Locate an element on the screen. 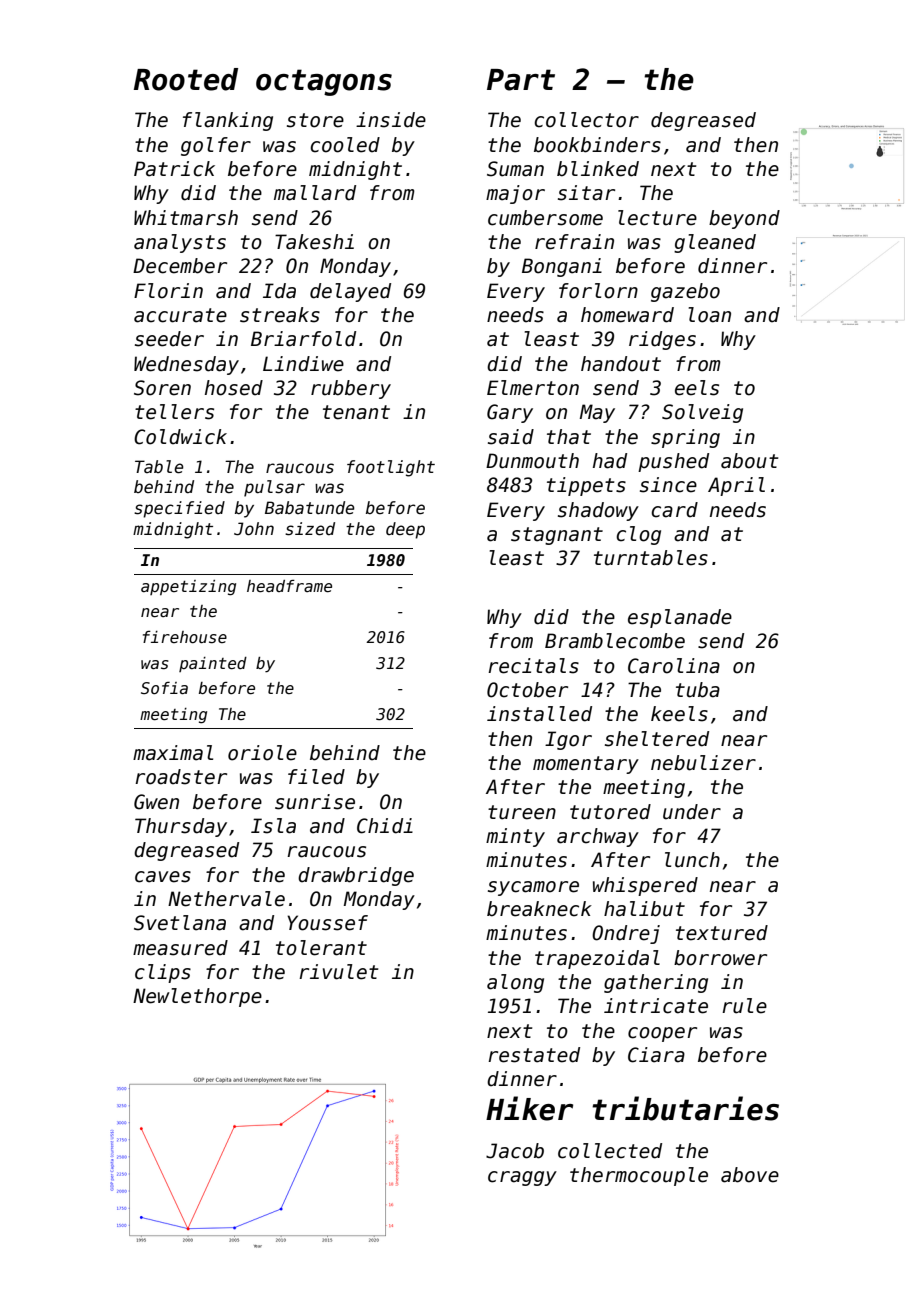 This screenshot has height=1314, width=924. Lindiwe is located at coordinates (303, 364).
